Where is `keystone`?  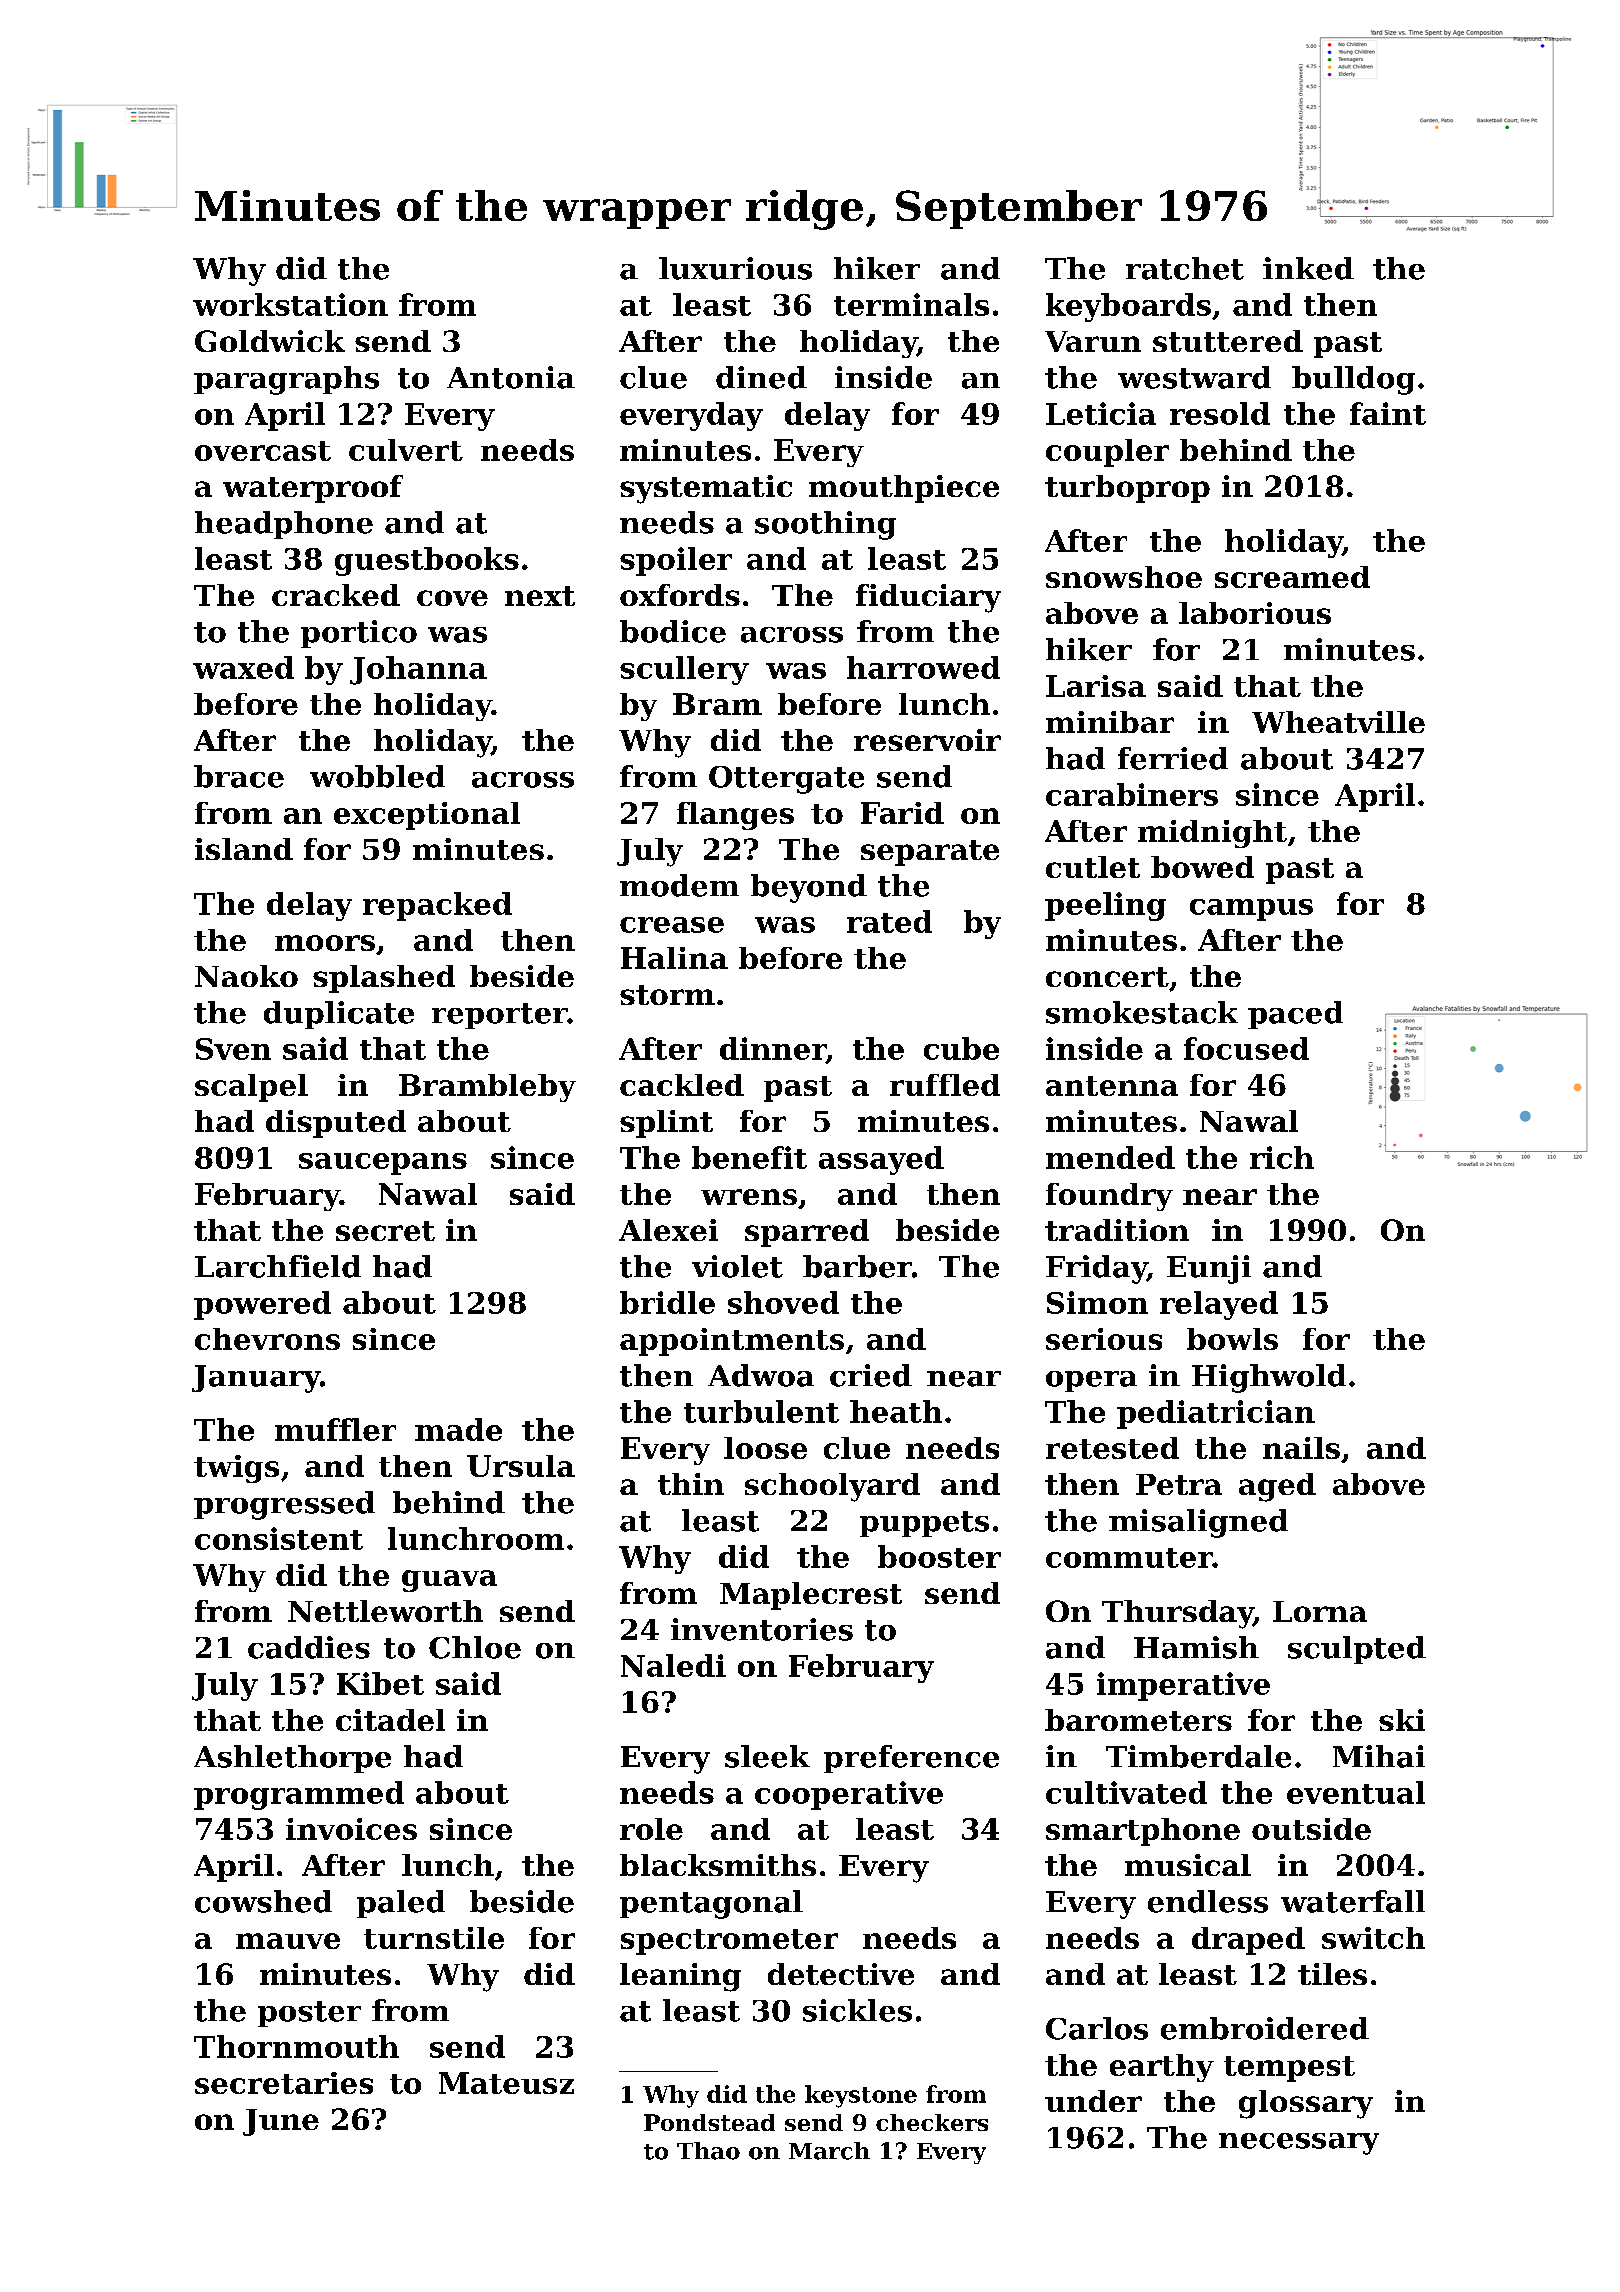
keystone is located at coordinates (861, 2096).
